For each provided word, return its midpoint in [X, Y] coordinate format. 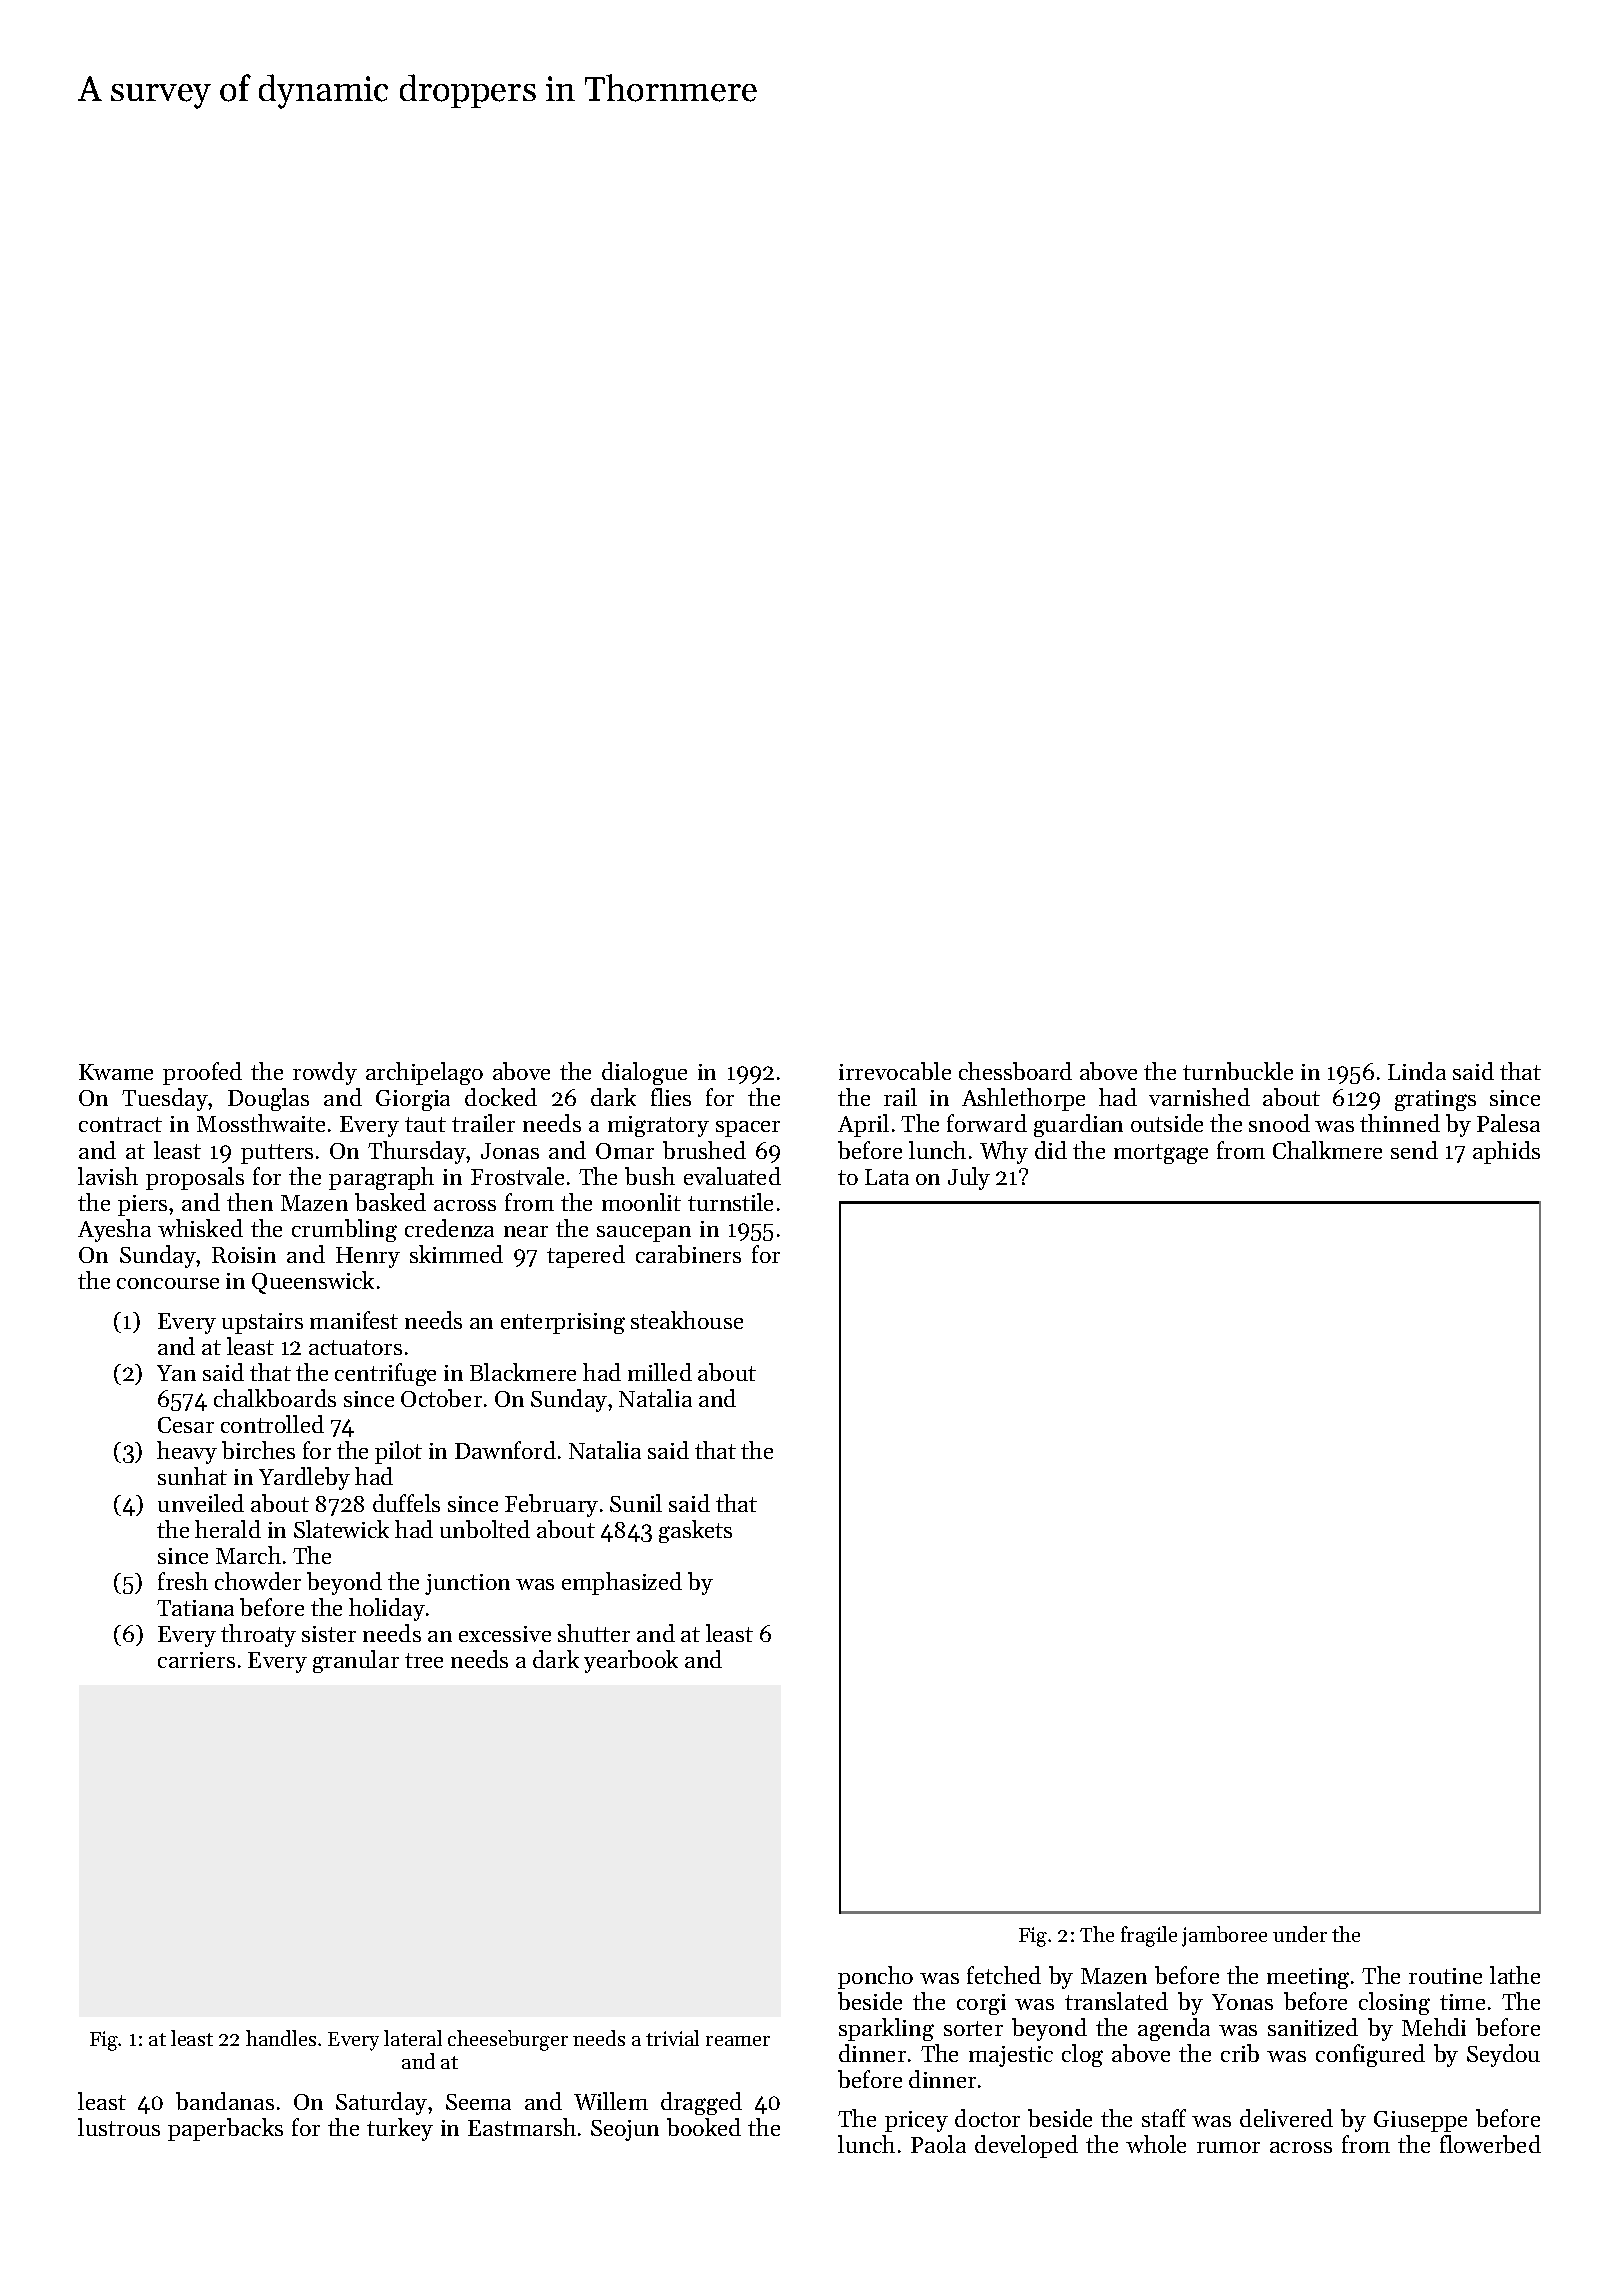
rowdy [325, 1073]
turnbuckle [1238, 1071]
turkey [400, 2129]
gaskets [695, 1531]
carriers [196, 1660]
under [1300, 1934]
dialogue [644, 1073]
